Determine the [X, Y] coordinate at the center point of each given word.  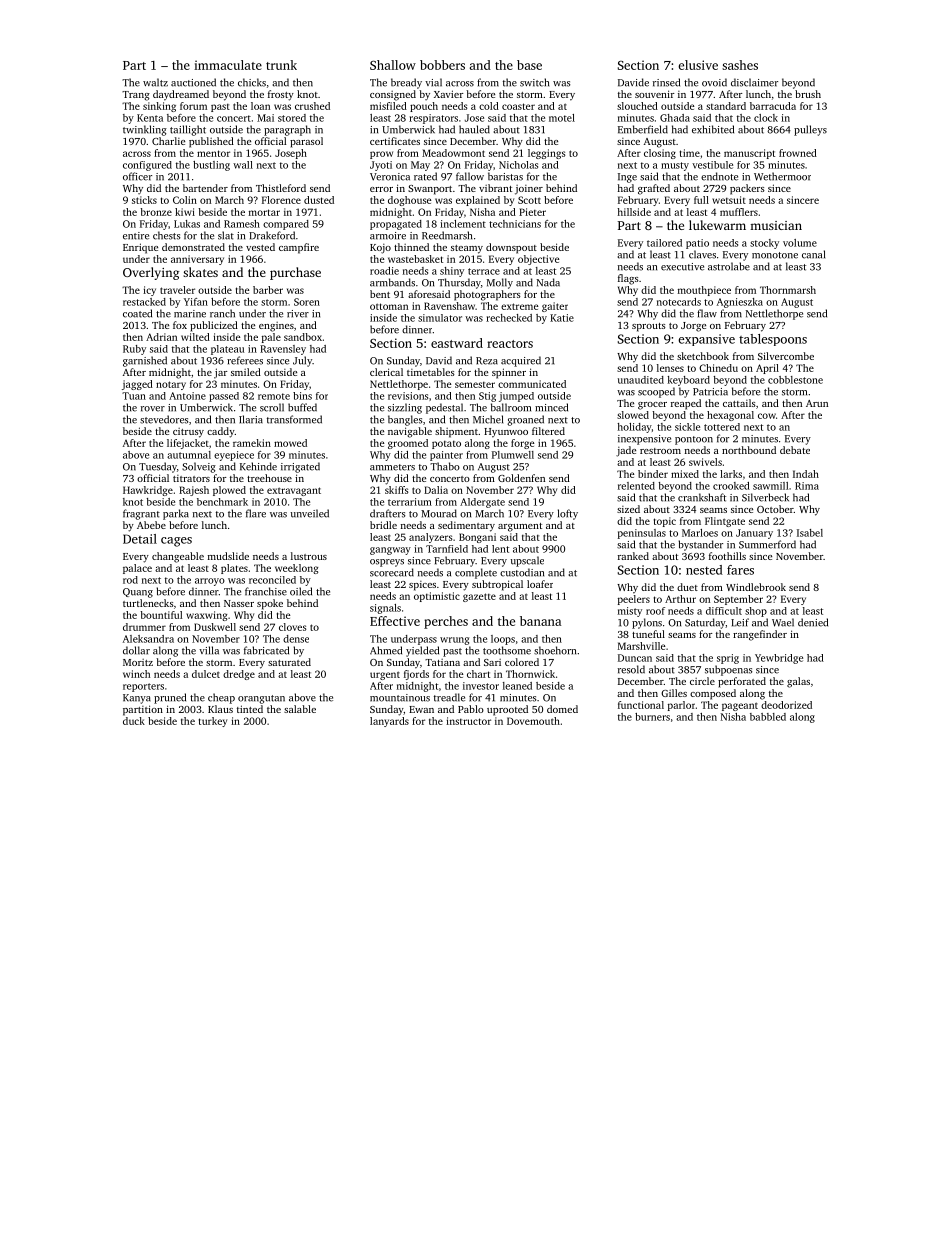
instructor [468, 721]
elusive [698, 65]
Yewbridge [779, 659]
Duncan [635, 658]
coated [137, 313]
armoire [388, 236]
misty [630, 612]
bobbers [442, 65]
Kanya [137, 699]
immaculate [228, 65]
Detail [140, 539]
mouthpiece [704, 291]
